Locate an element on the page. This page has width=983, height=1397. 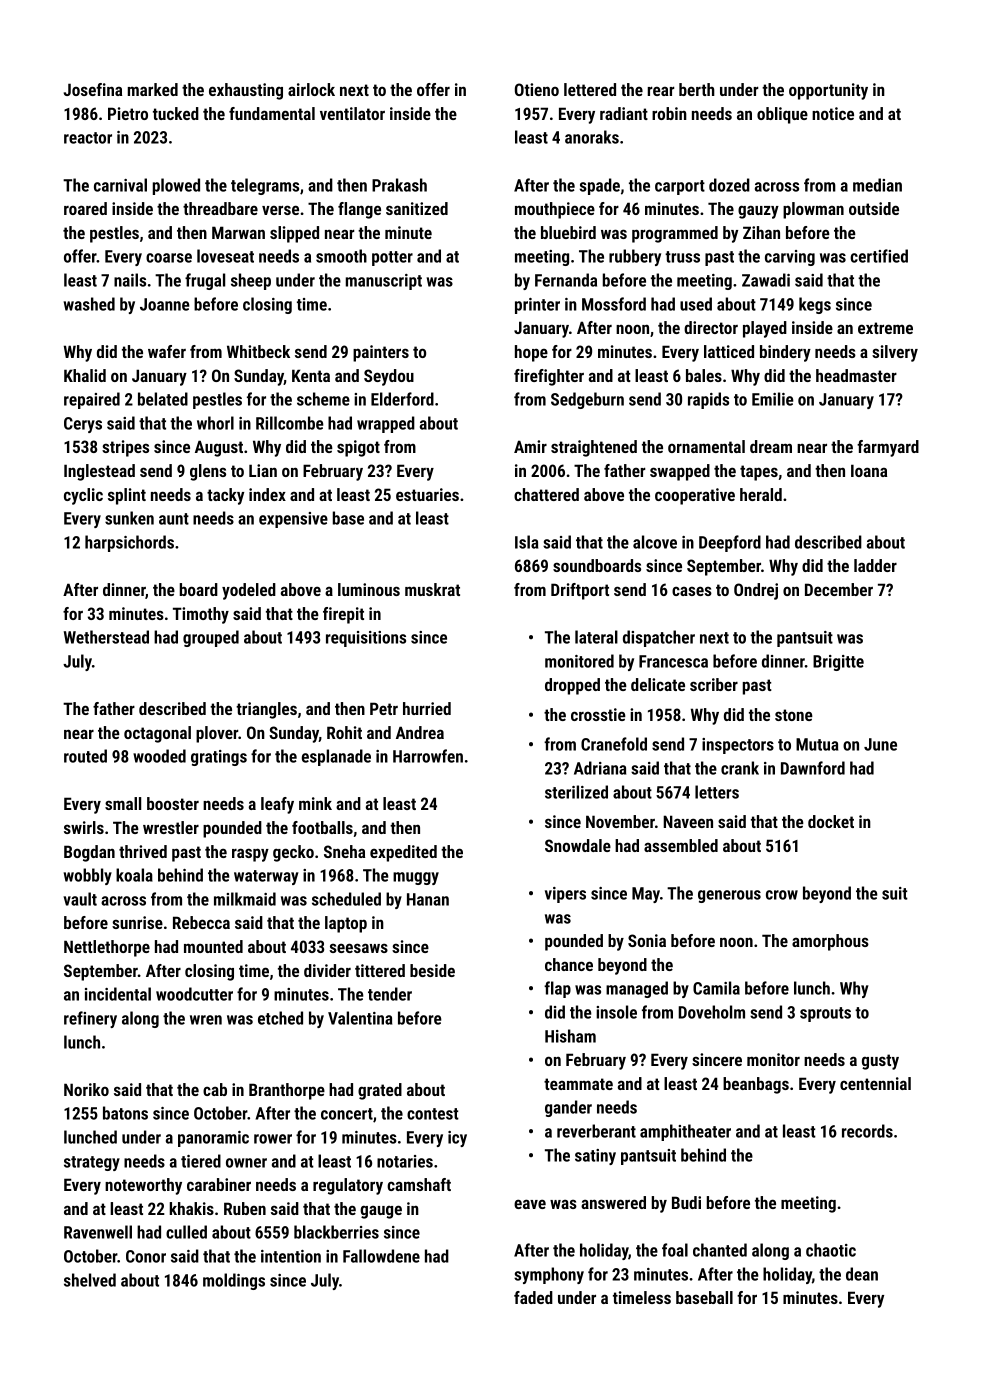
headmaster is located at coordinates (856, 375).
